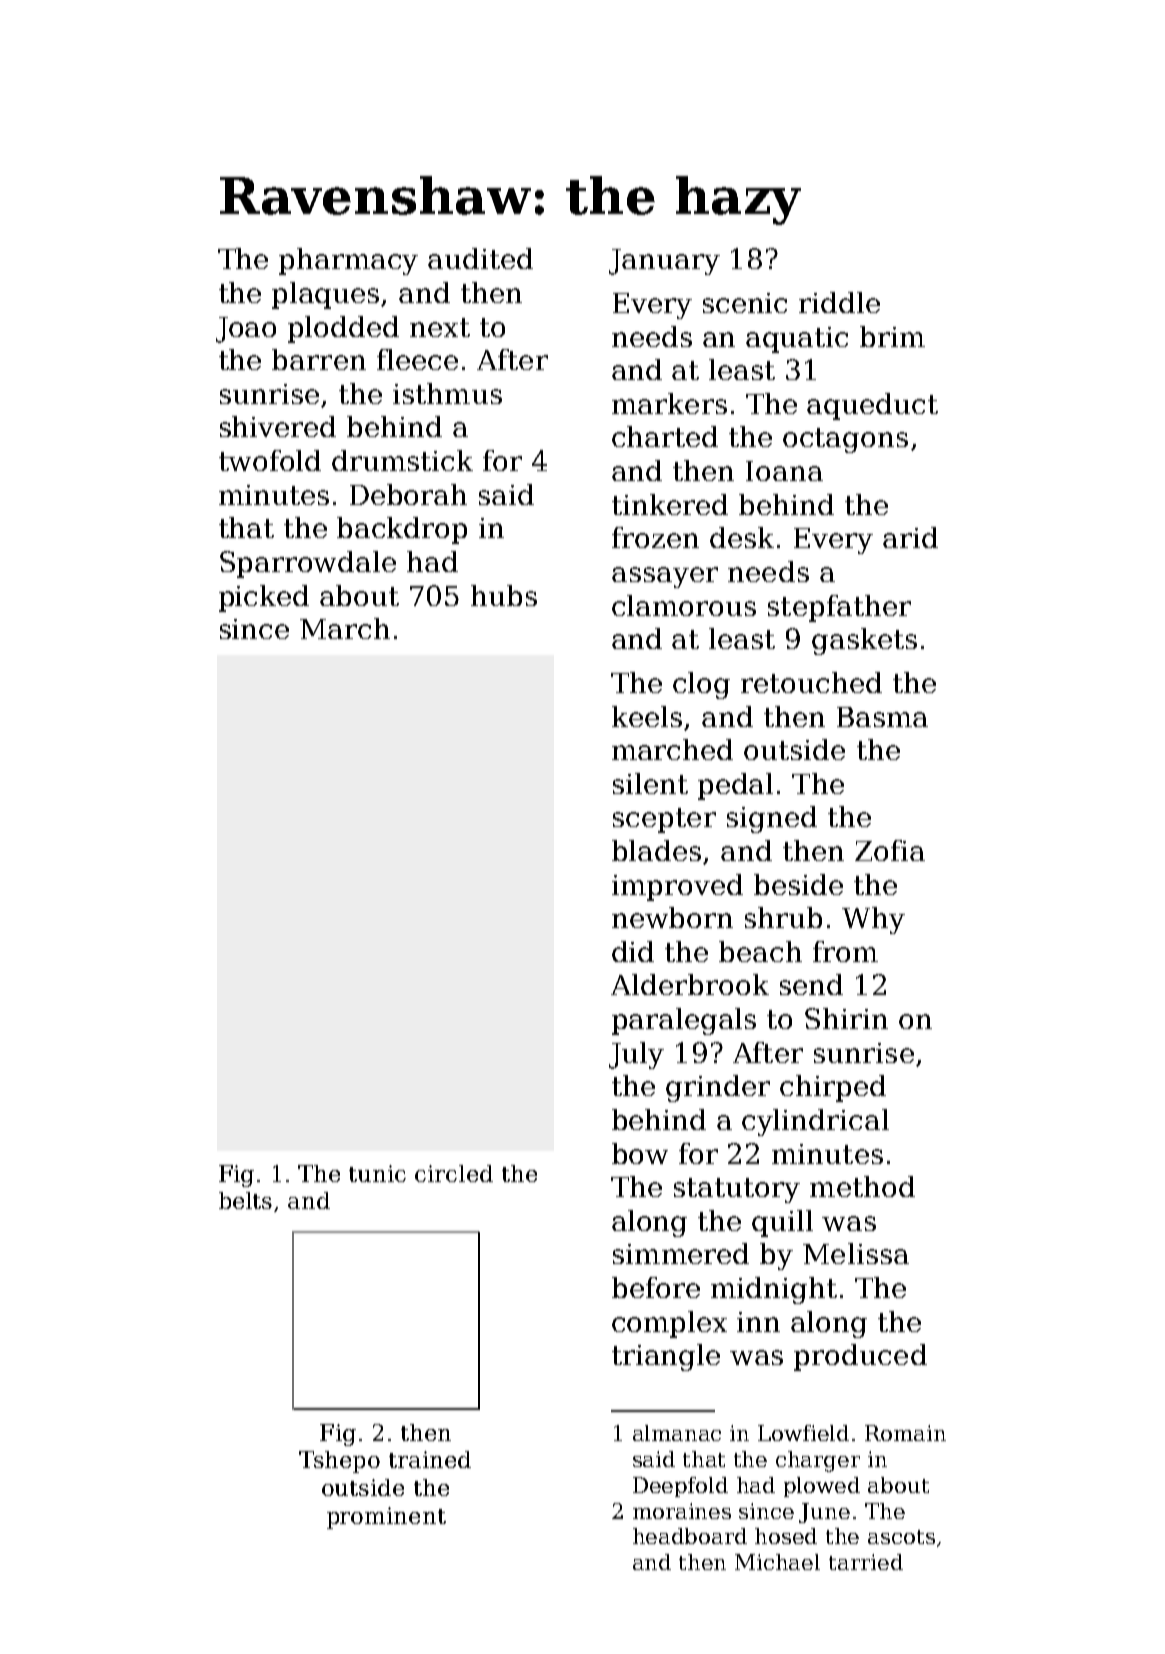 This document has height=1654, width=1165. I want to click on tunic, so click(377, 1173).
